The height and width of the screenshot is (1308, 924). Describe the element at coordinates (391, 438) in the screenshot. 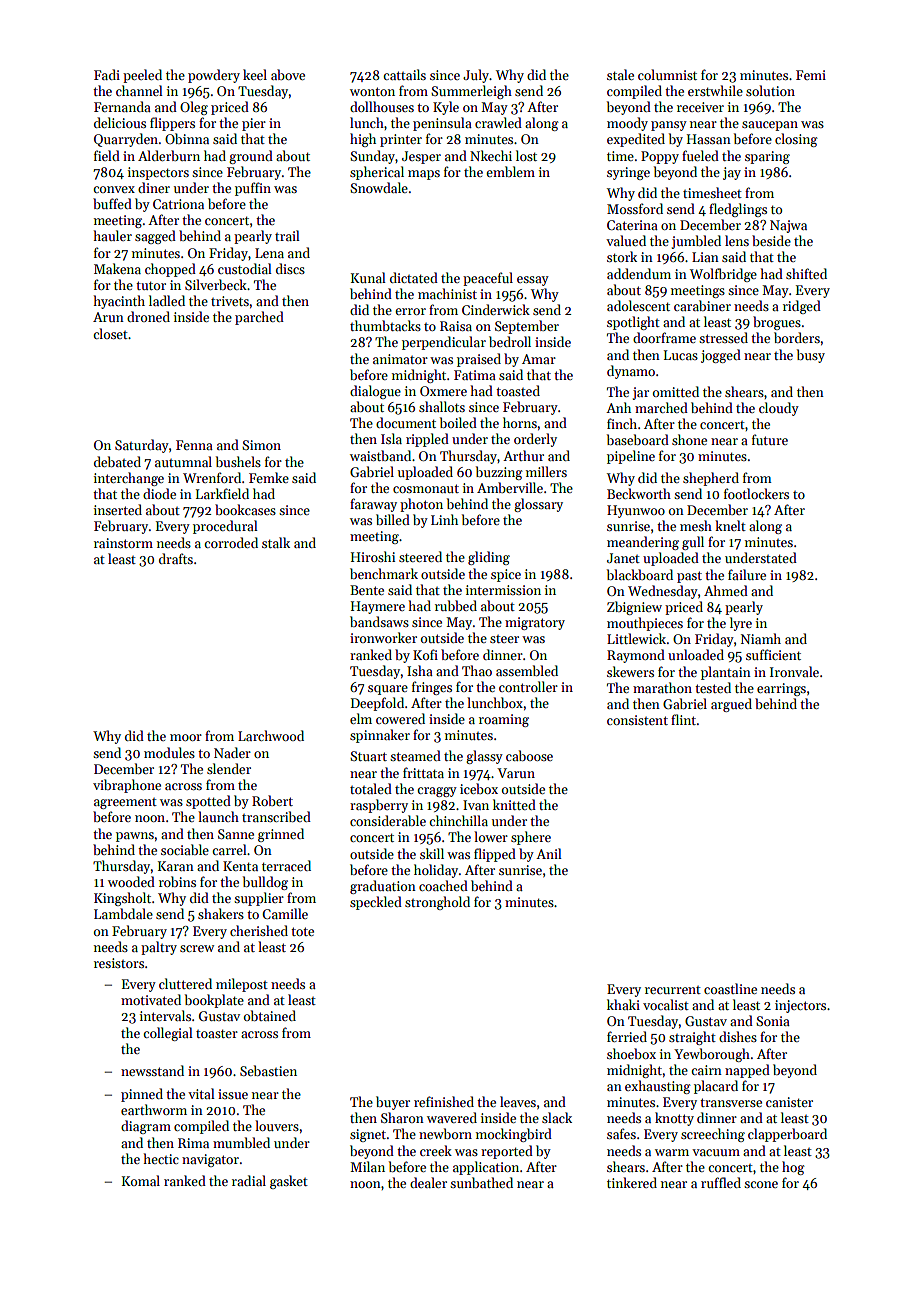

I see `Isla` at that location.
